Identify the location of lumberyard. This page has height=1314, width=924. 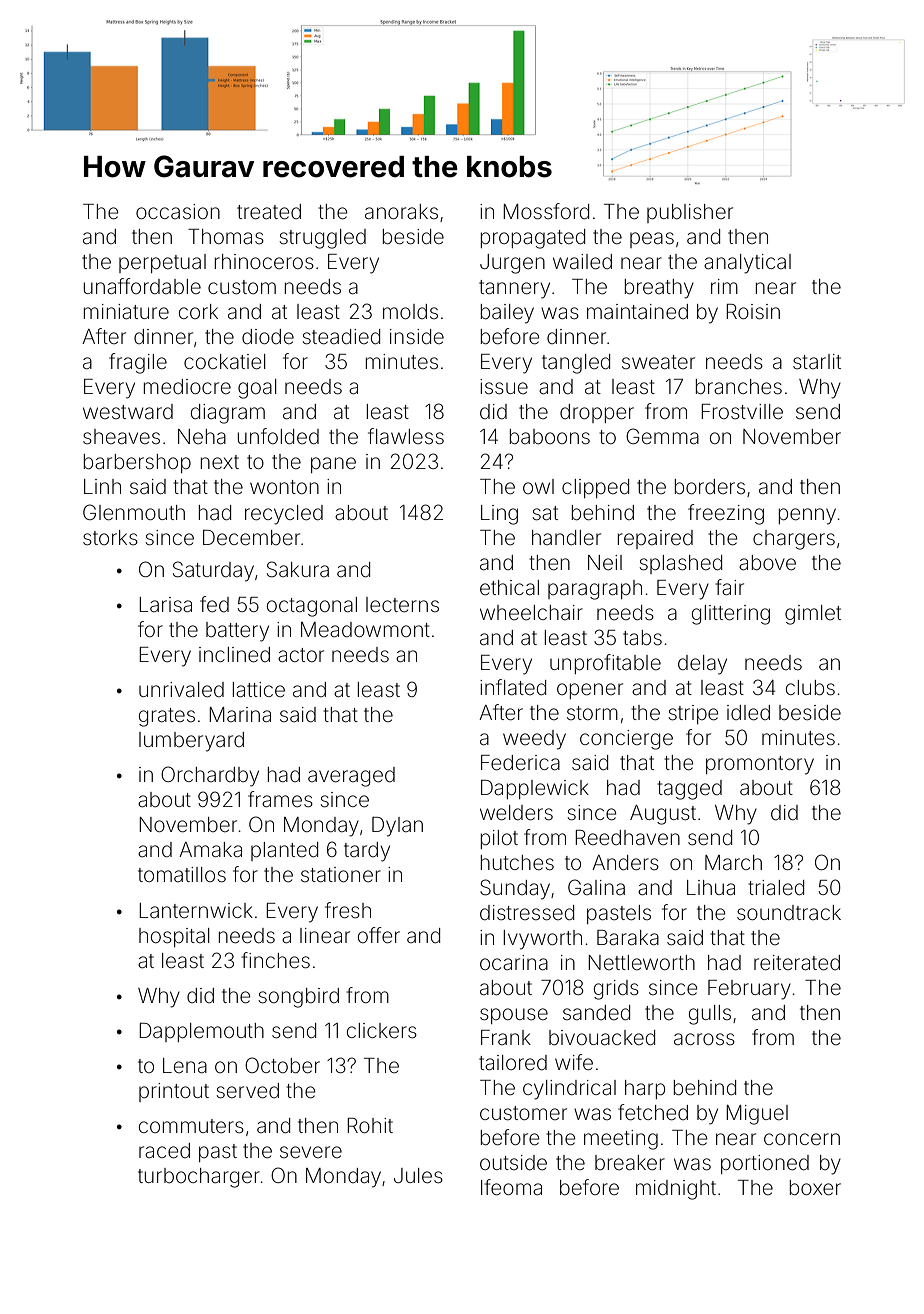
(191, 742).
